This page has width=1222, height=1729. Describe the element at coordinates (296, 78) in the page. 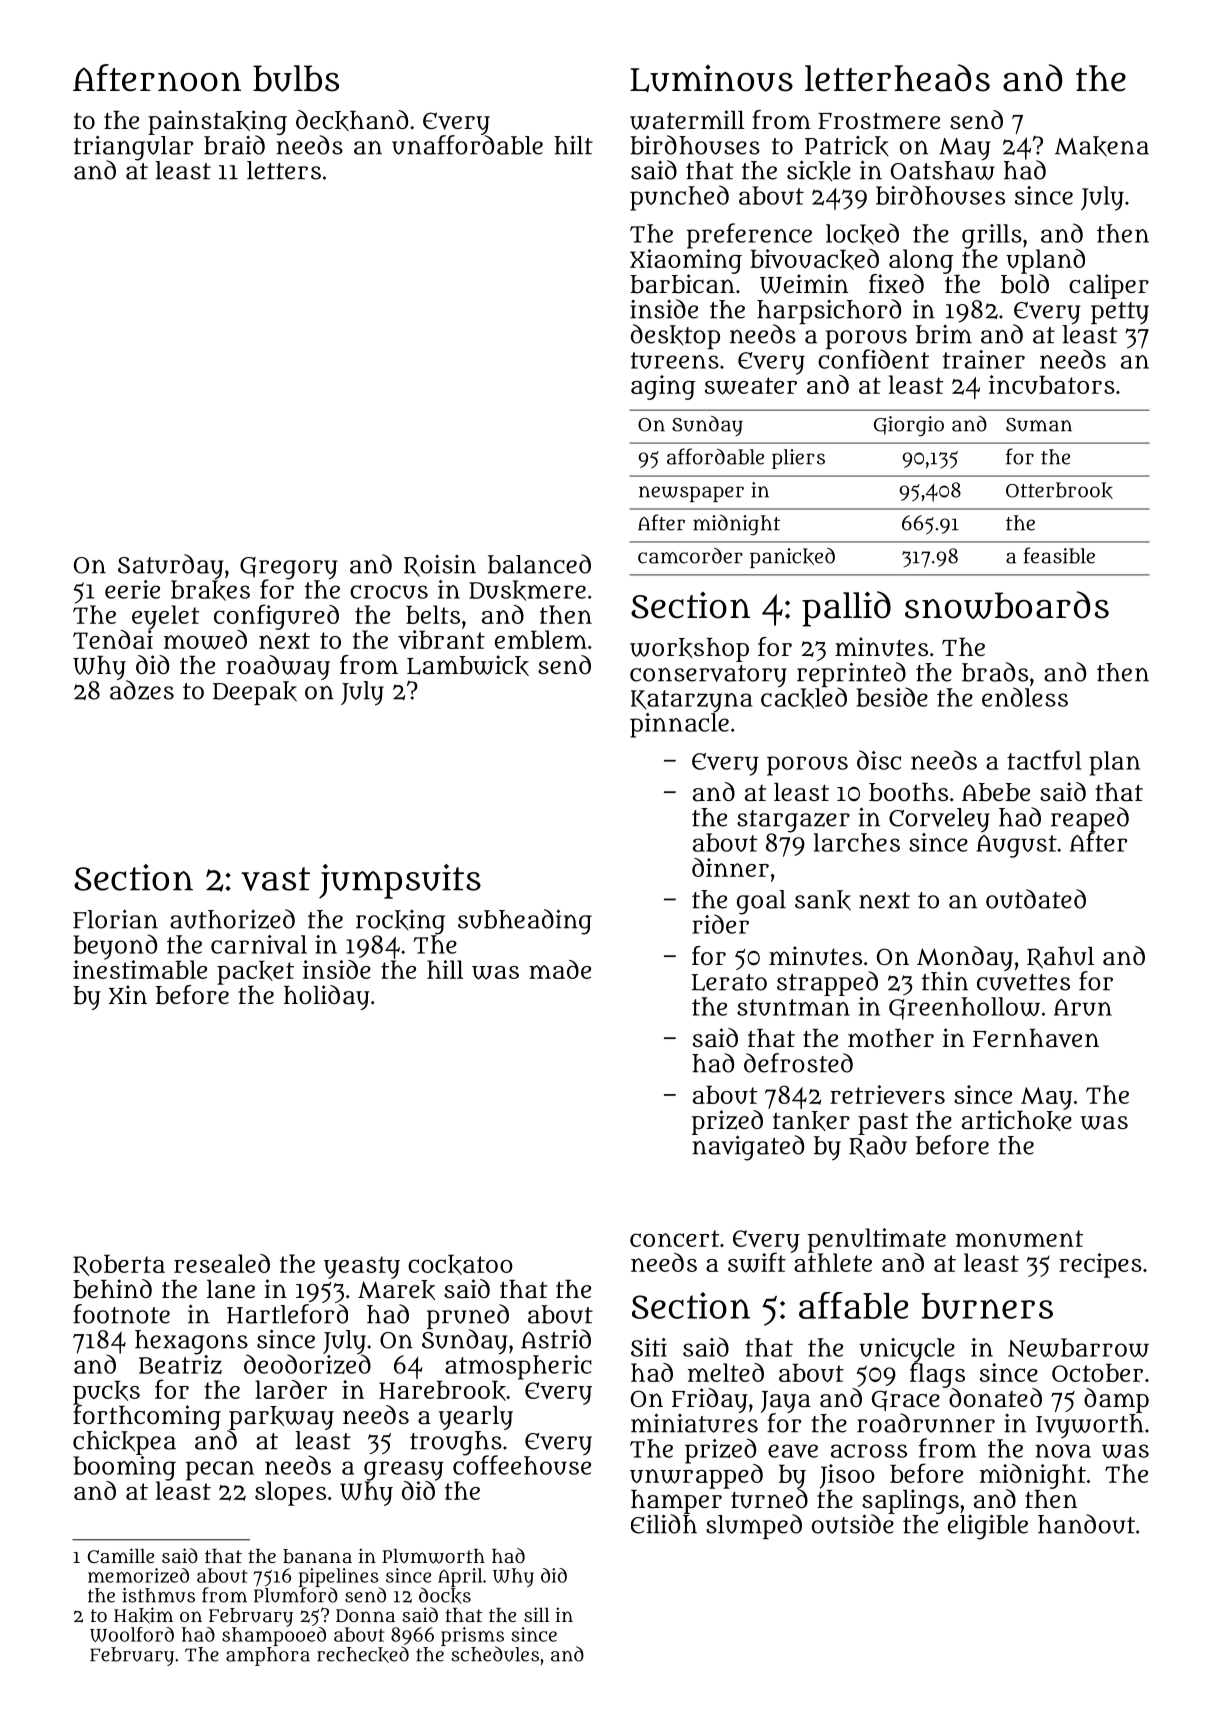

I see `bulbs` at that location.
